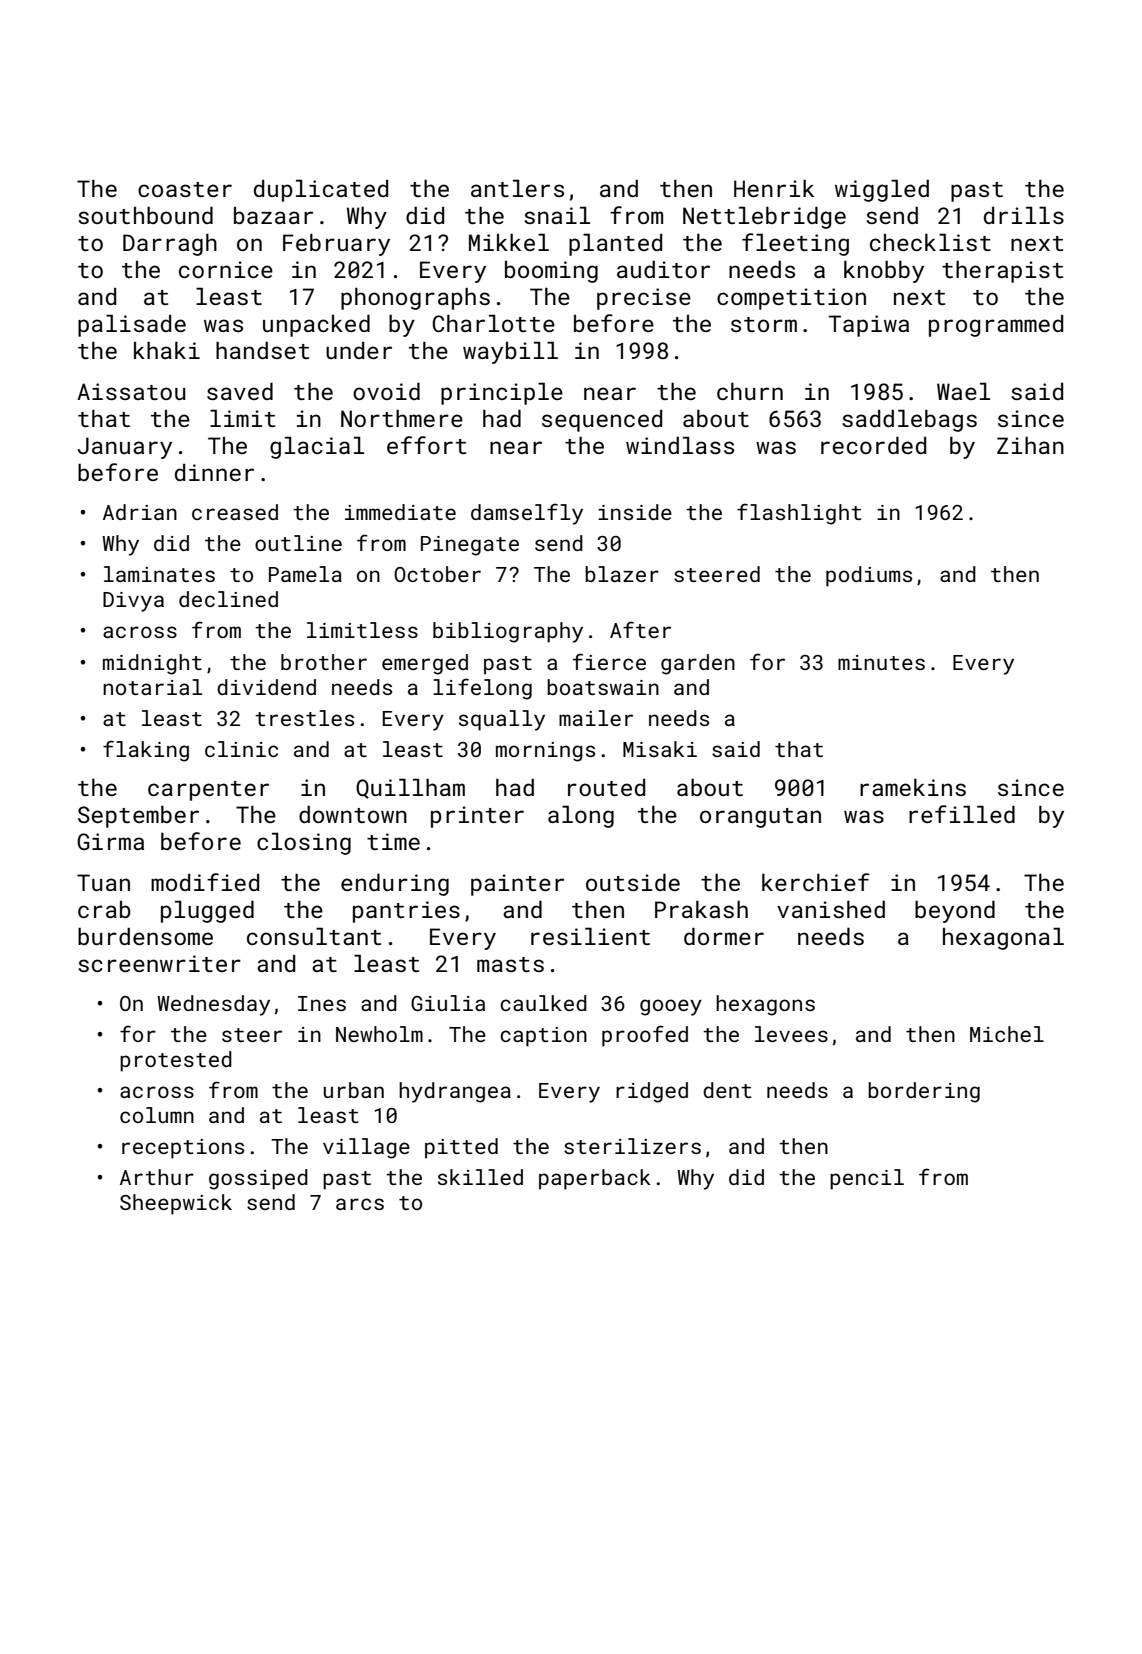 The width and height of the image is (1142, 1654). I want to click on Adrian, so click(140, 512).
